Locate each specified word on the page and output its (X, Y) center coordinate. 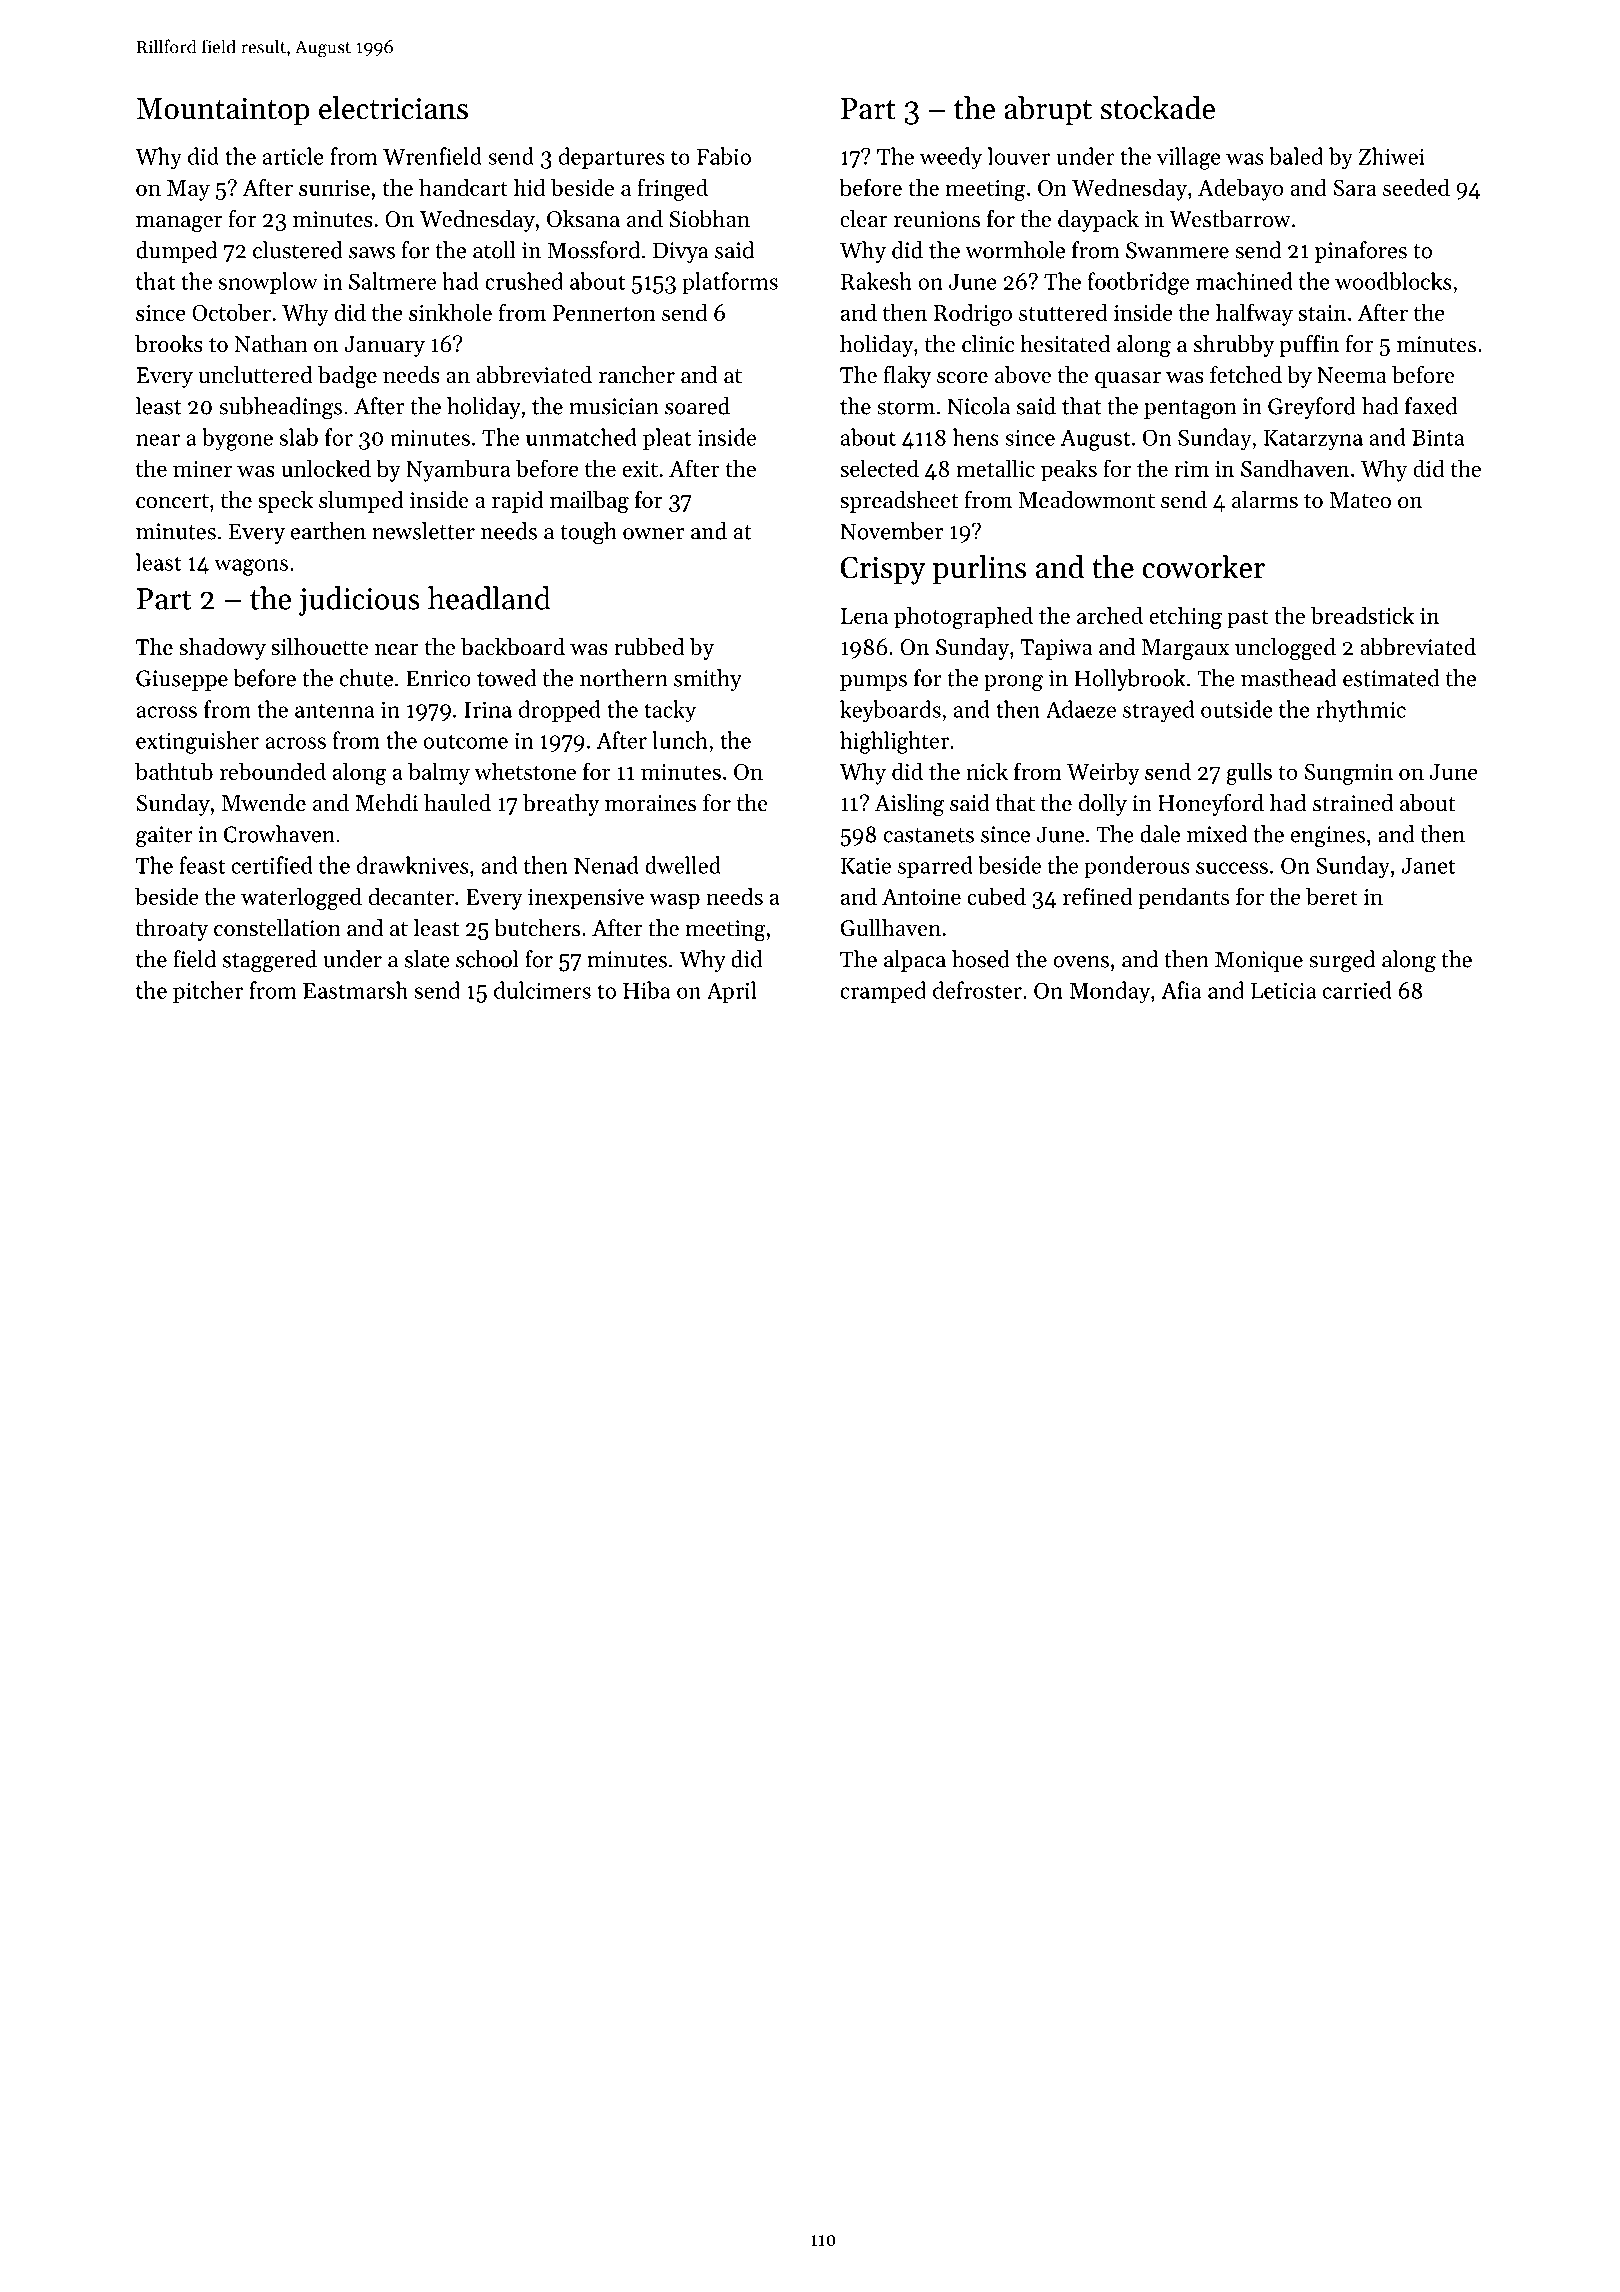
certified (272, 865)
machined (1244, 281)
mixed (1217, 834)
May (188, 190)
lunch (680, 740)
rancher (637, 375)
